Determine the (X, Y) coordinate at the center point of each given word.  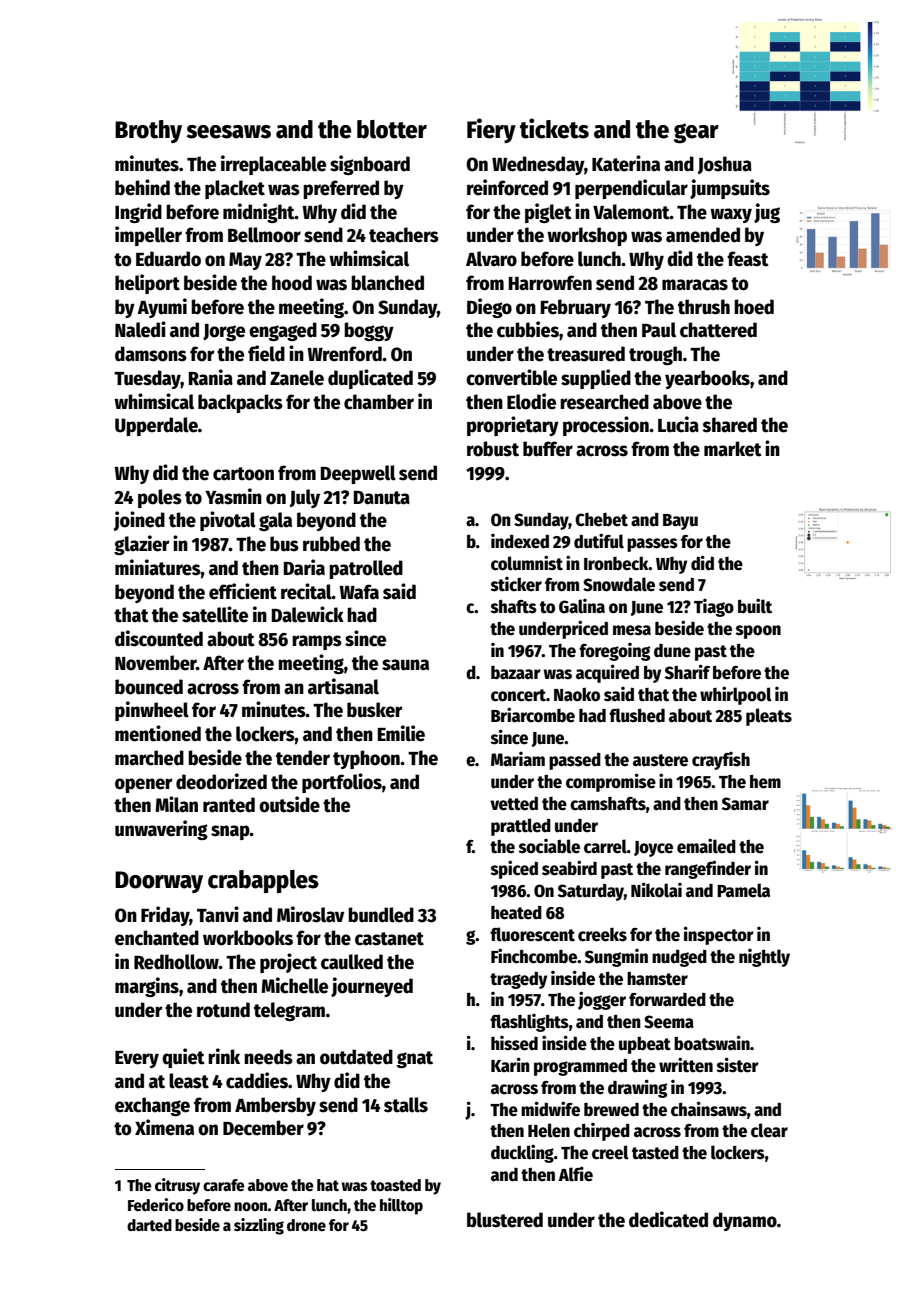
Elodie (531, 401)
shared (729, 425)
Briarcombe (533, 715)
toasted (395, 1185)
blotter (392, 129)
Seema (669, 1022)
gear (696, 133)
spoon (758, 632)
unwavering (161, 830)
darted (149, 1225)
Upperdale (156, 426)
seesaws (228, 132)
